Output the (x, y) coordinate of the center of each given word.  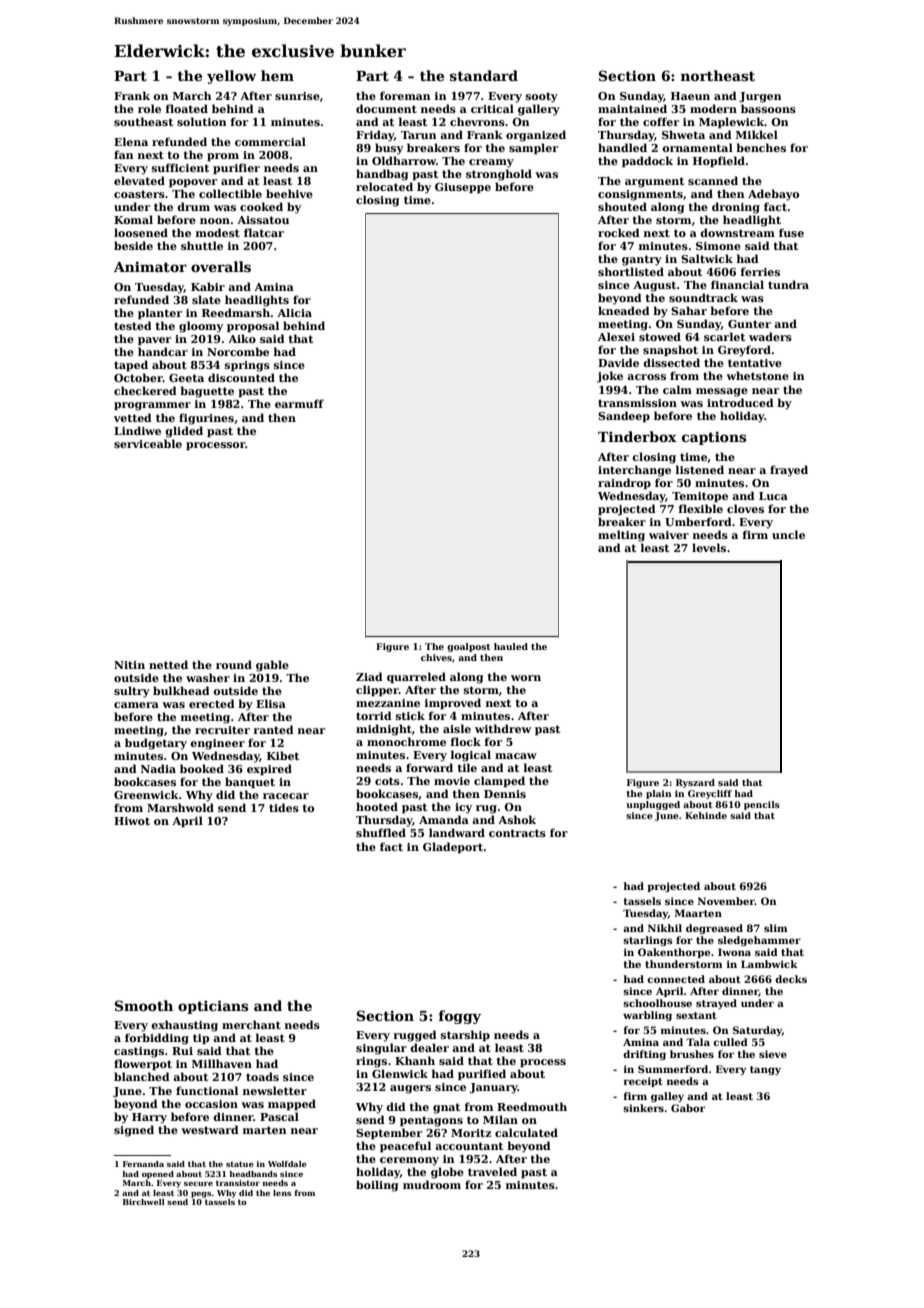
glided (184, 432)
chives (436, 657)
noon (215, 221)
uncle (788, 534)
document (386, 108)
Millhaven (222, 1063)
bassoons (768, 108)
